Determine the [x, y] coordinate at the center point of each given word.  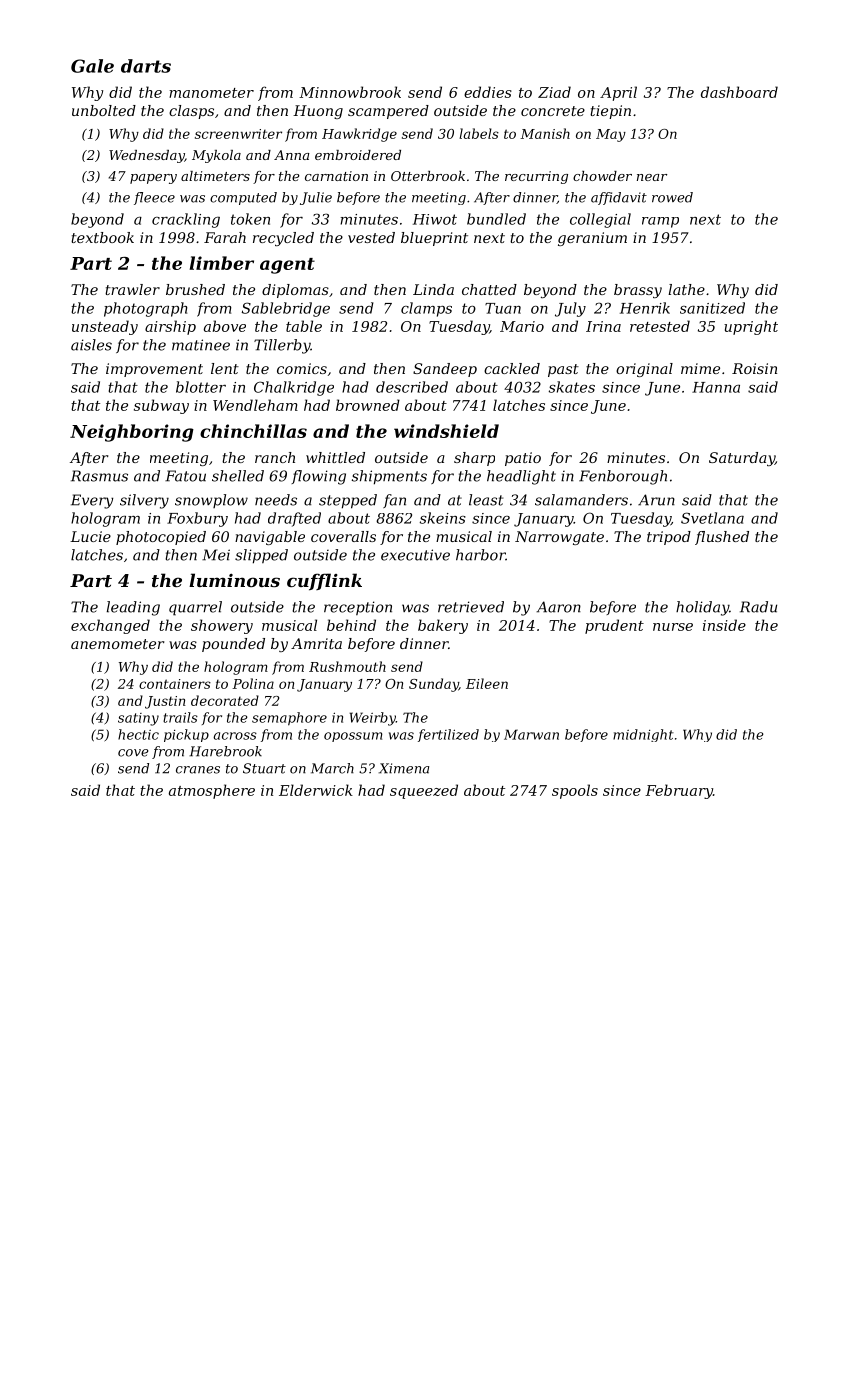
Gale [92, 66]
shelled [238, 476]
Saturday [742, 459]
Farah [225, 237]
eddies [488, 92]
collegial [600, 220]
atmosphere [212, 791]
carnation [336, 176]
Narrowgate [559, 538]
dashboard [739, 92]
